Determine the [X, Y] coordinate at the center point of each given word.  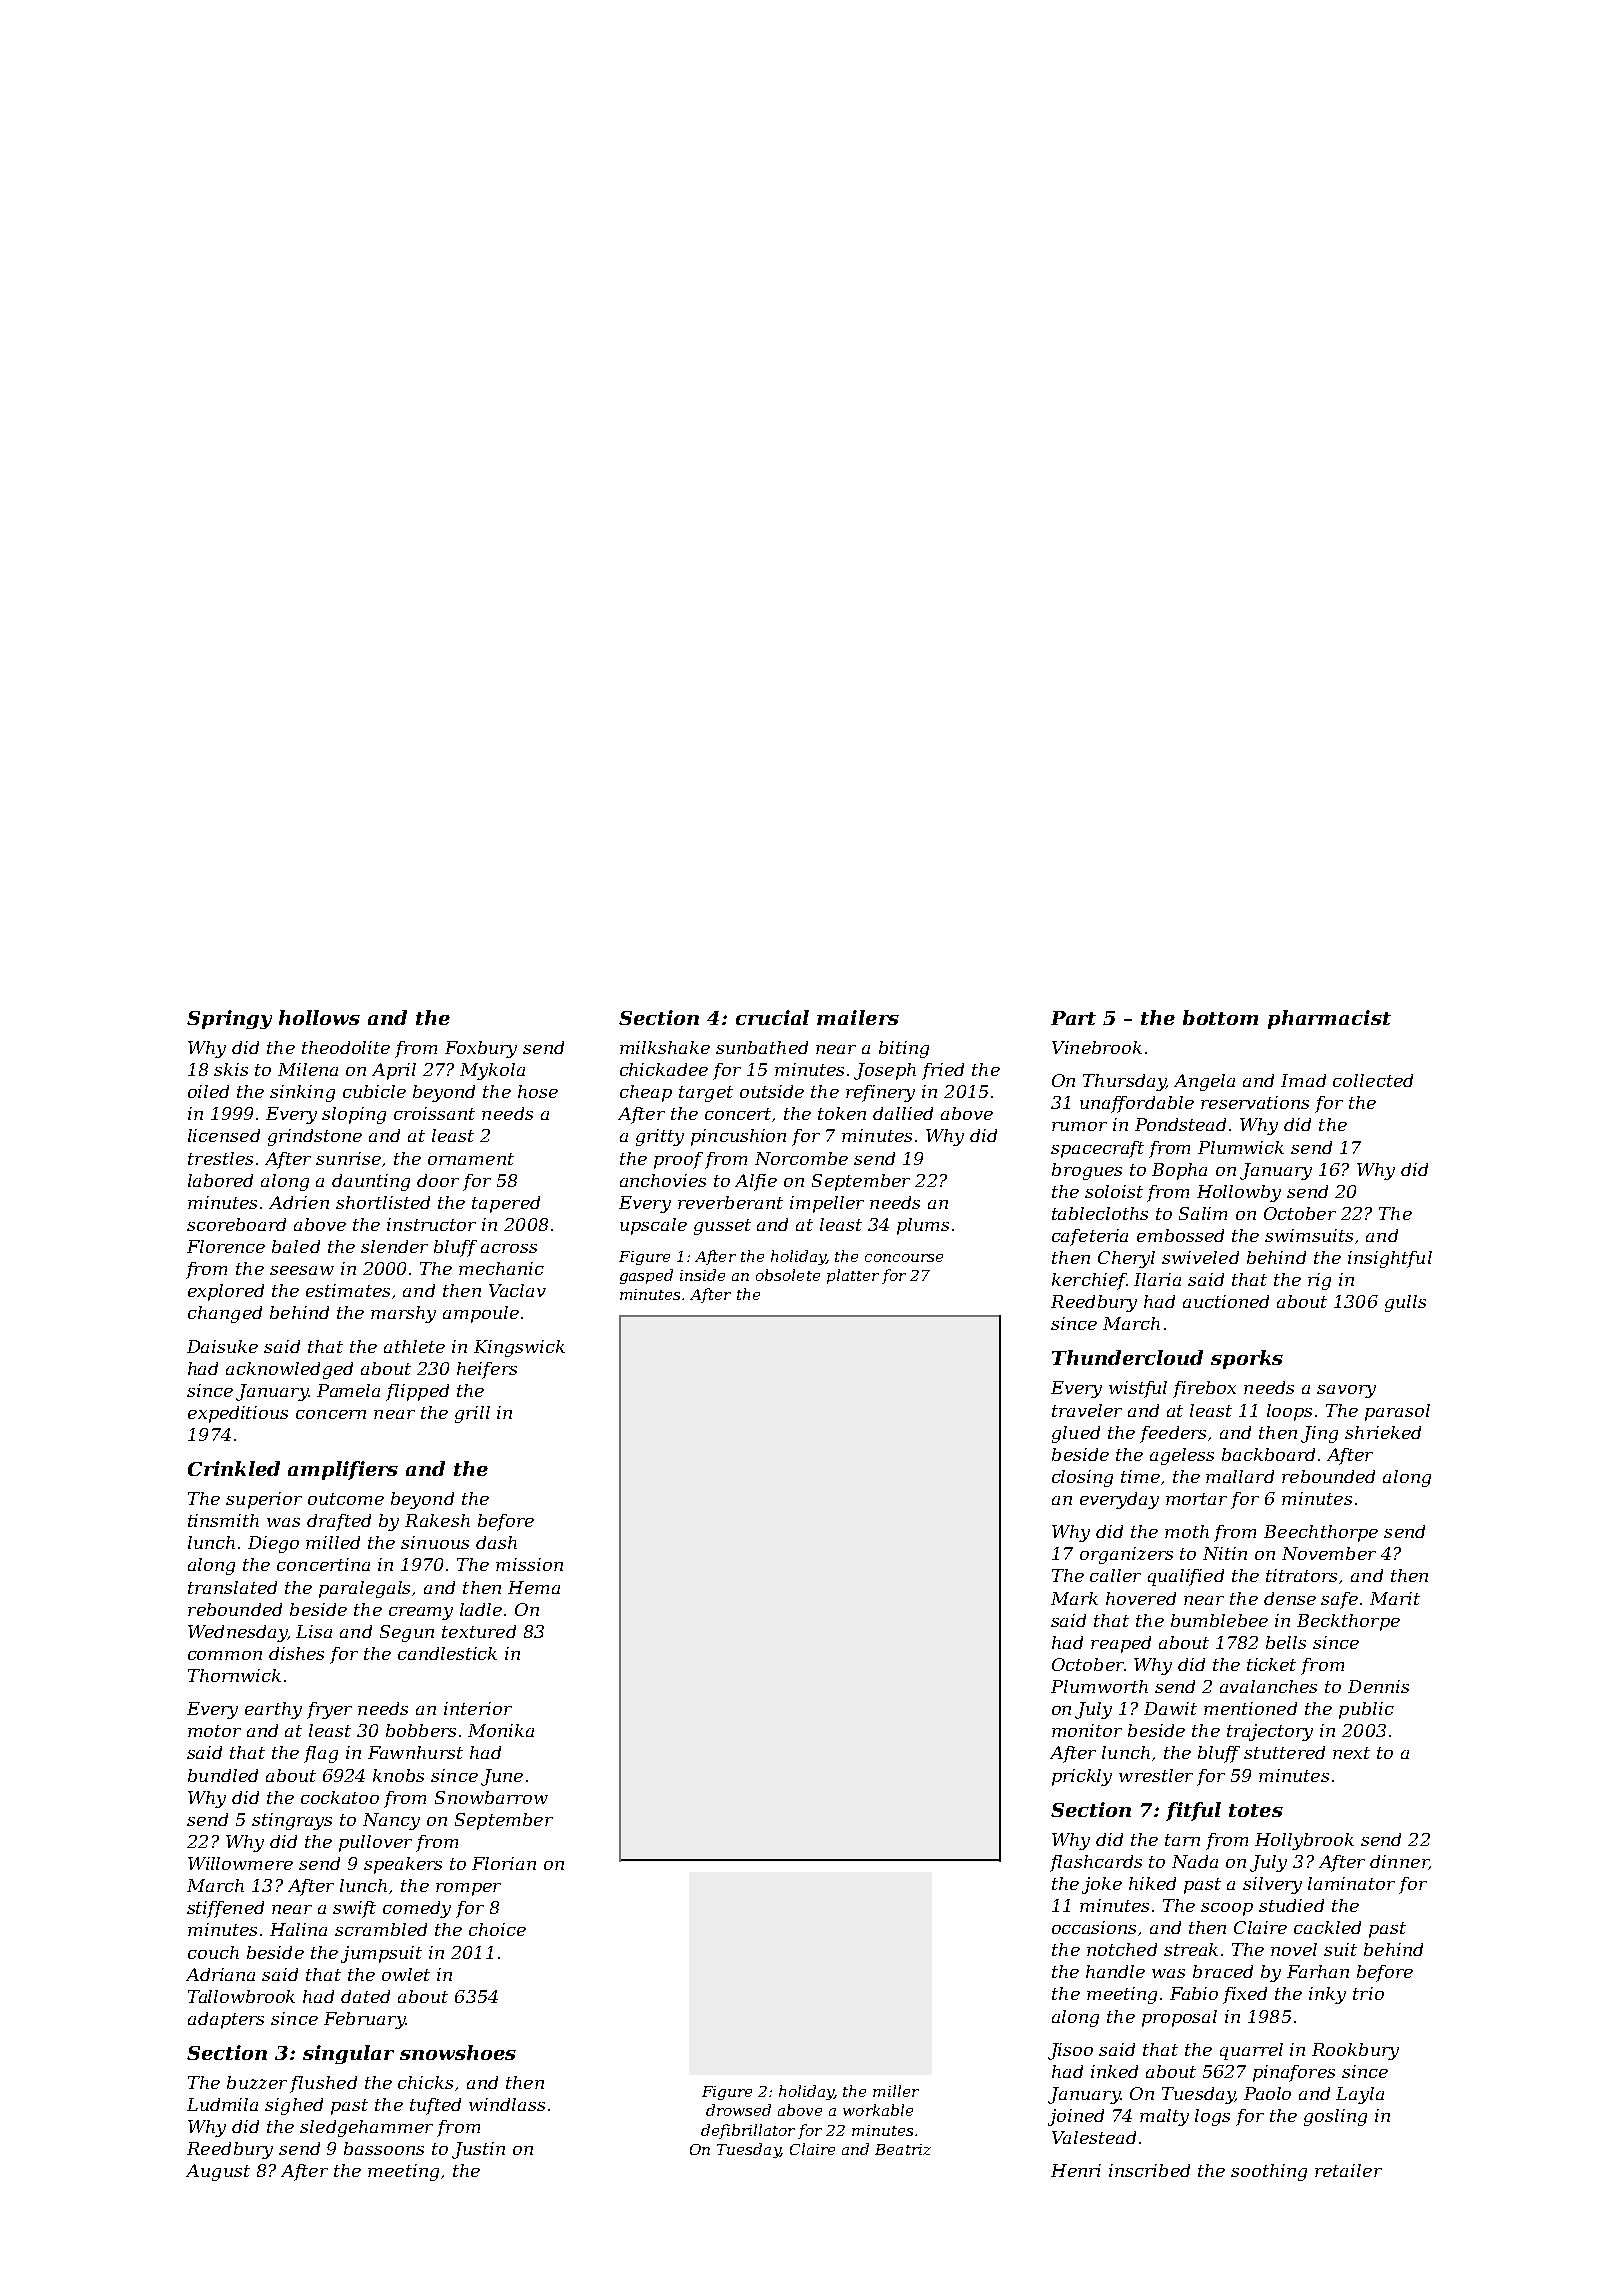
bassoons [384, 2148]
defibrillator [748, 2131]
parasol [1397, 1412]
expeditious [238, 1414]
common [225, 1655]
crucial [772, 1017]
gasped [646, 1276]
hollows [319, 1017]
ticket [1271, 1664]
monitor [1087, 1730]
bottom [1220, 1017]
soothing [1269, 2172]
